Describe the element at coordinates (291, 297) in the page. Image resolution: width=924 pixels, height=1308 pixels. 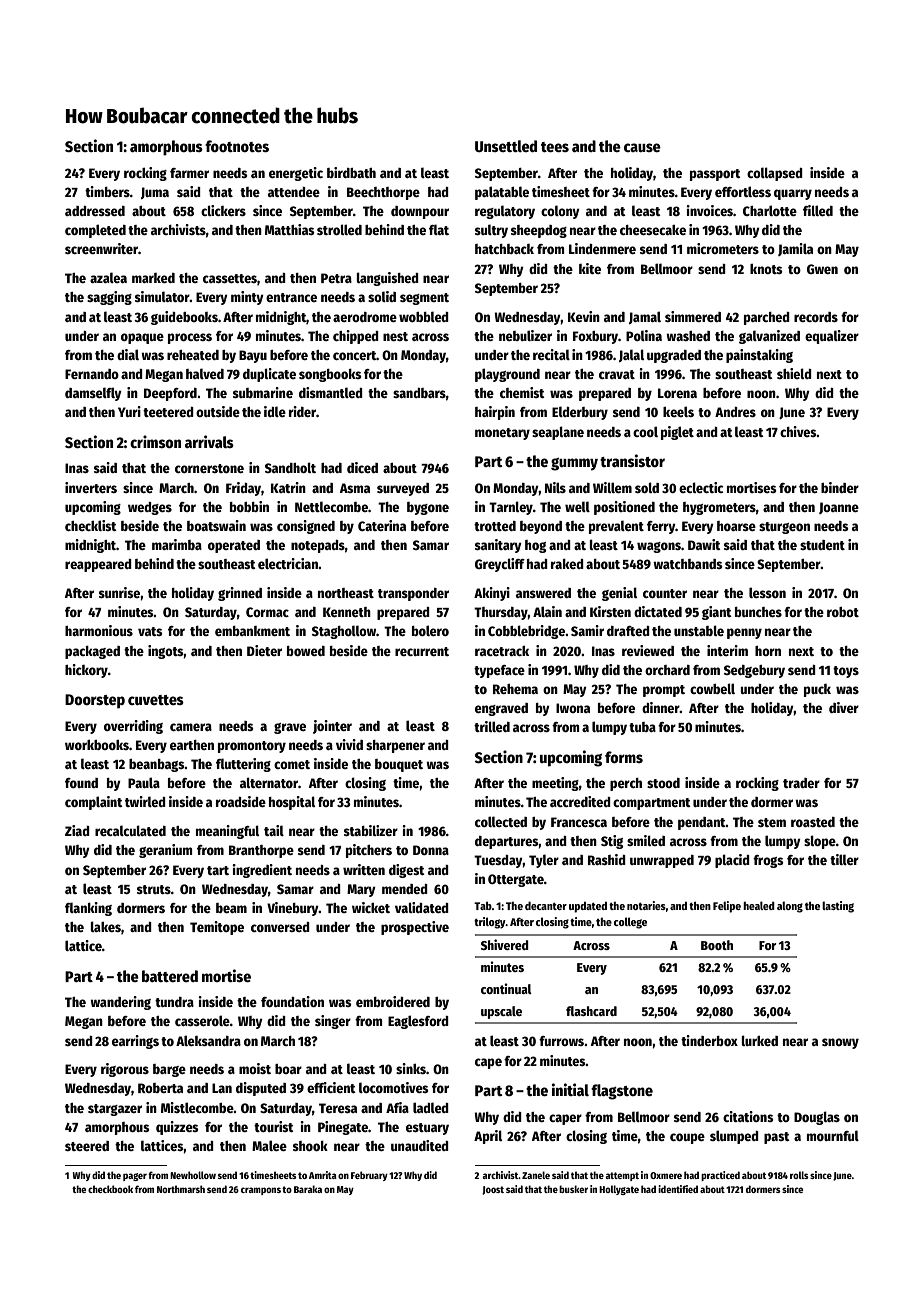
I see `entrance` at that location.
